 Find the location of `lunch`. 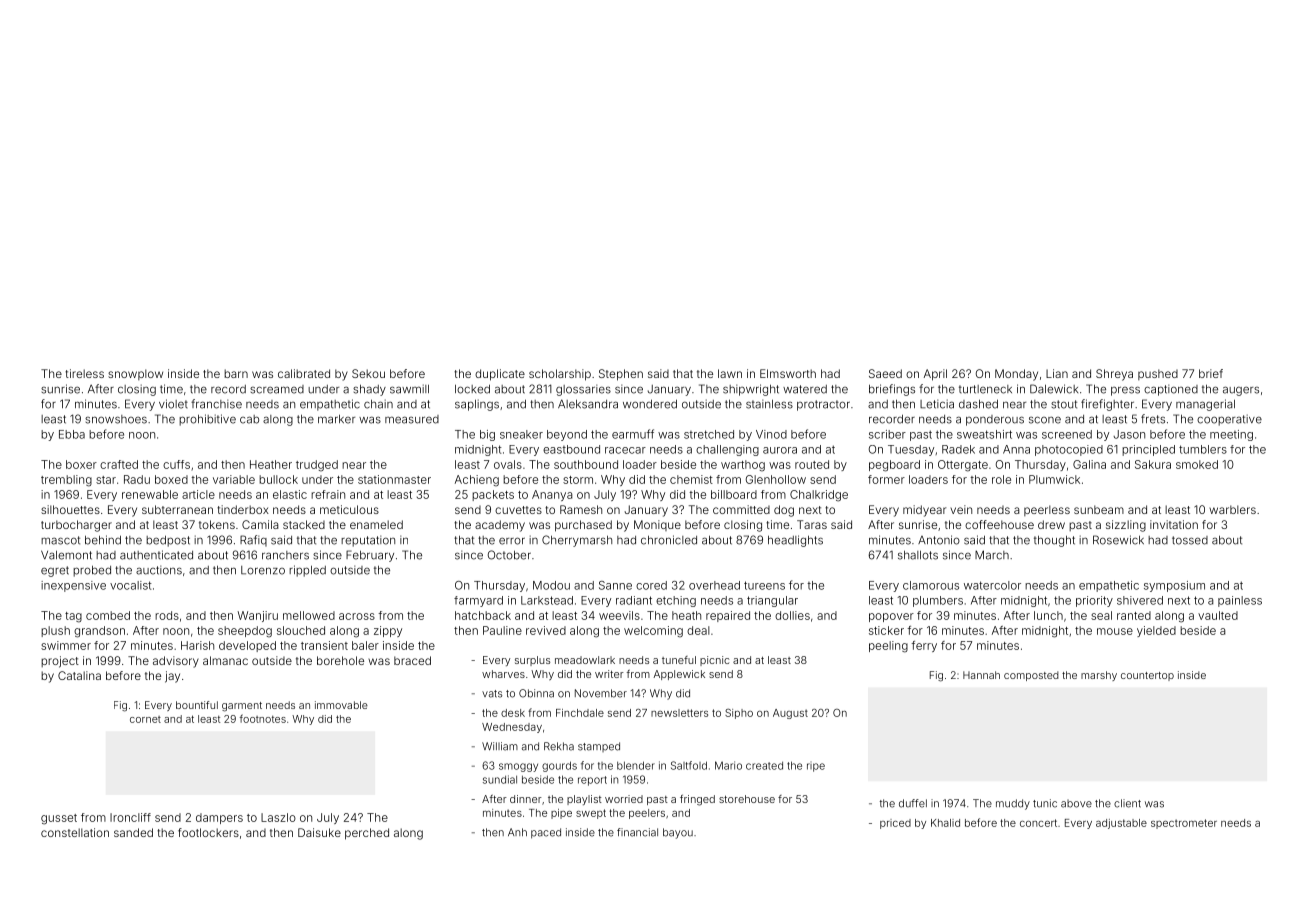

lunch is located at coordinates (1048, 615).
